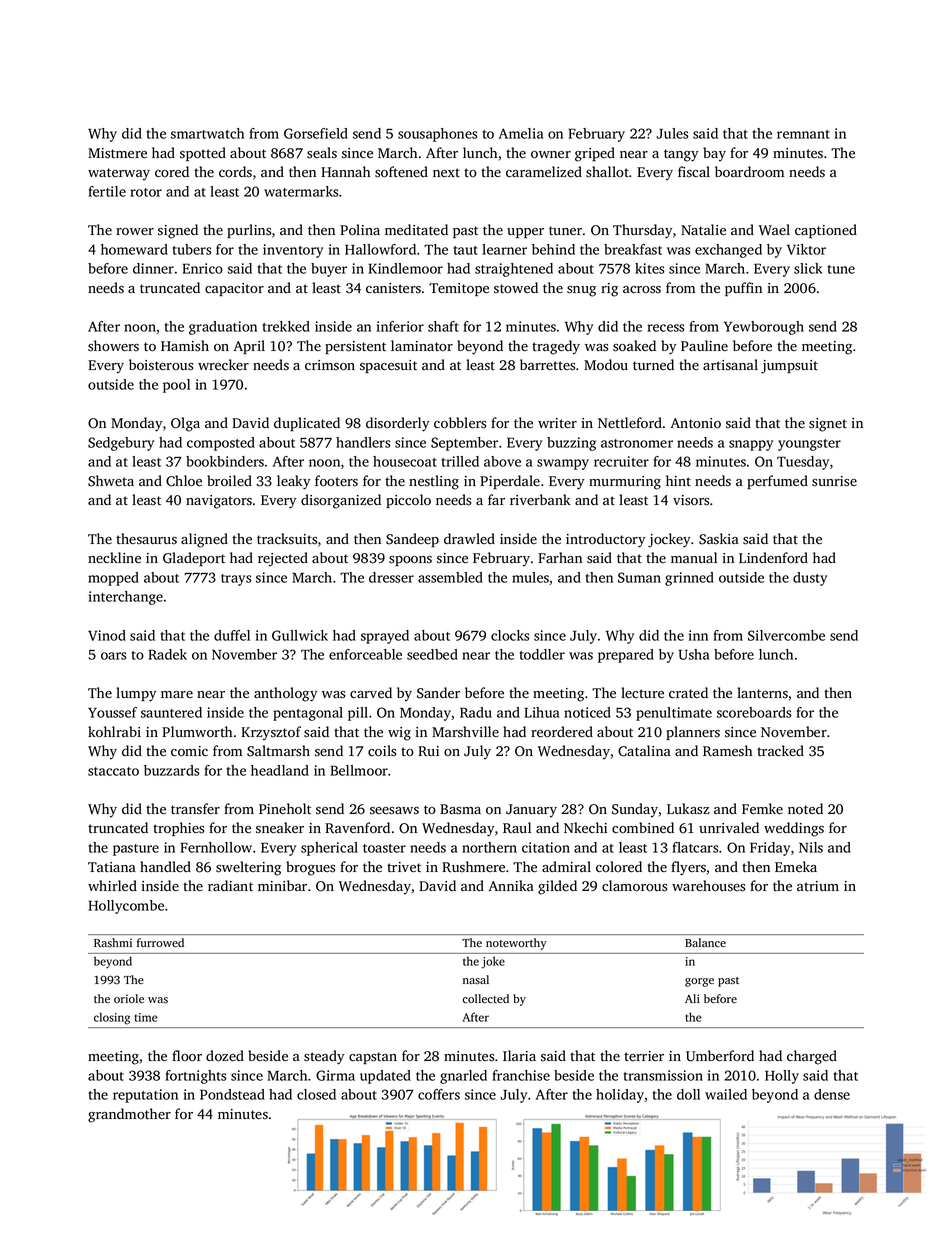  Describe the element at coordinates (113, 579) in the screenshot. I see `mopped` at that location.
